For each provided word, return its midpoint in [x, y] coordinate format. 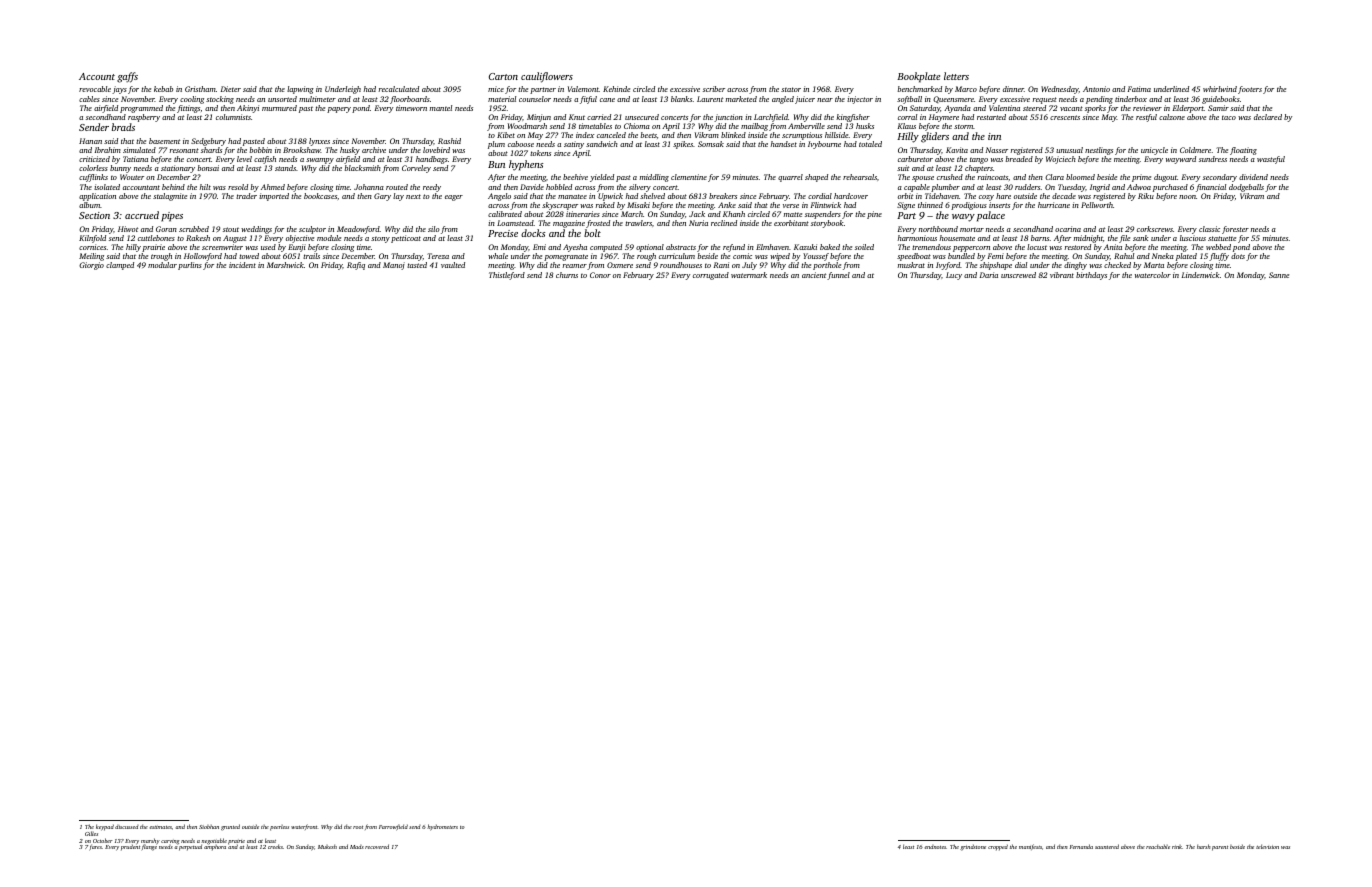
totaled [870, 144]
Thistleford [507, 276]
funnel [838, 276]
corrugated [711, 276]
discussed [127, 827]
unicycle [1154, 151]
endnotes [935, 847]
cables [89, 99]
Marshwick [285, 265]
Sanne [1279, 275]
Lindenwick [1201, 275]
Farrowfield [393, 827]
